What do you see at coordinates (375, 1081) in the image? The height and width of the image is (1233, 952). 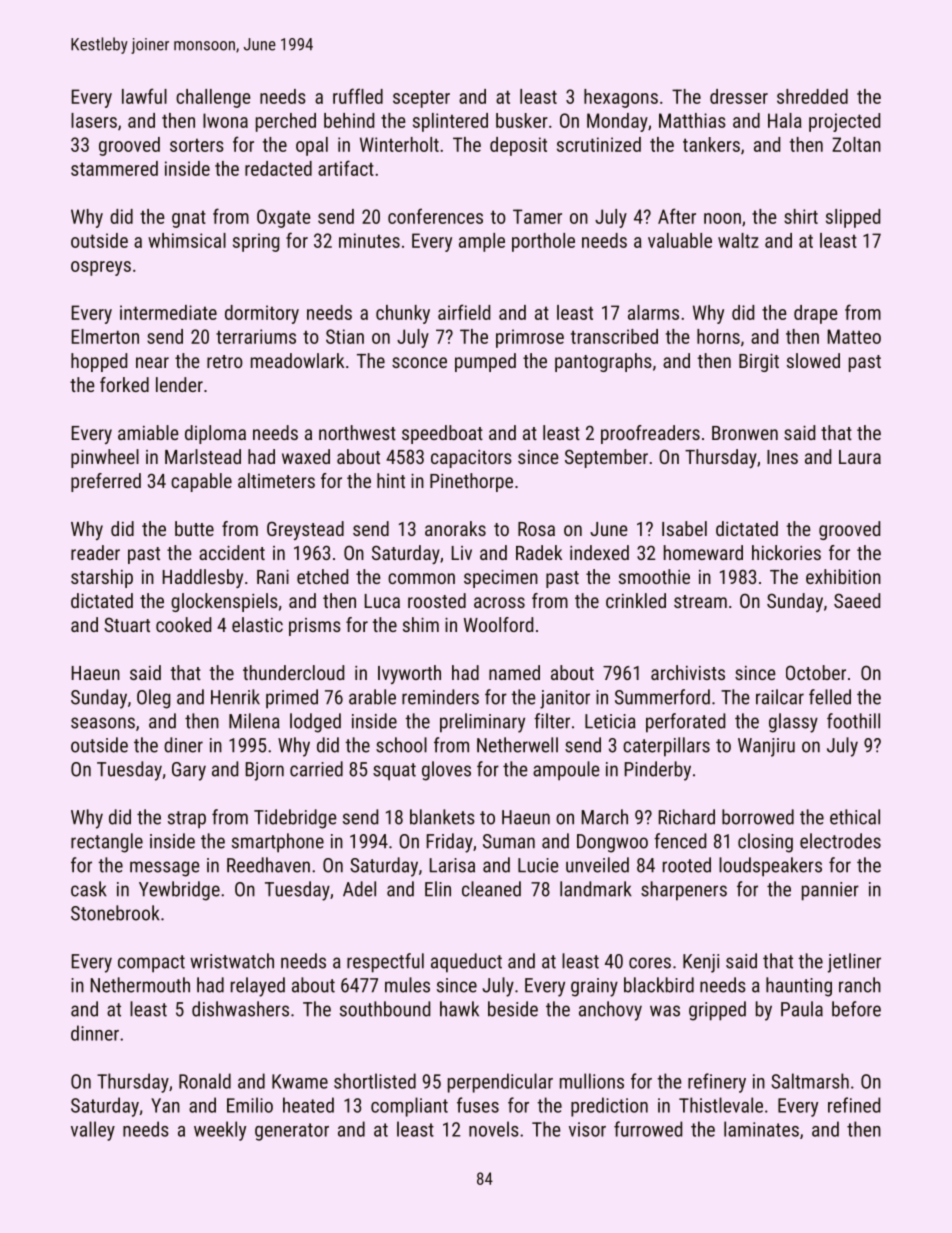 I see `shortlisted` at bounding box center [375, 1081].
